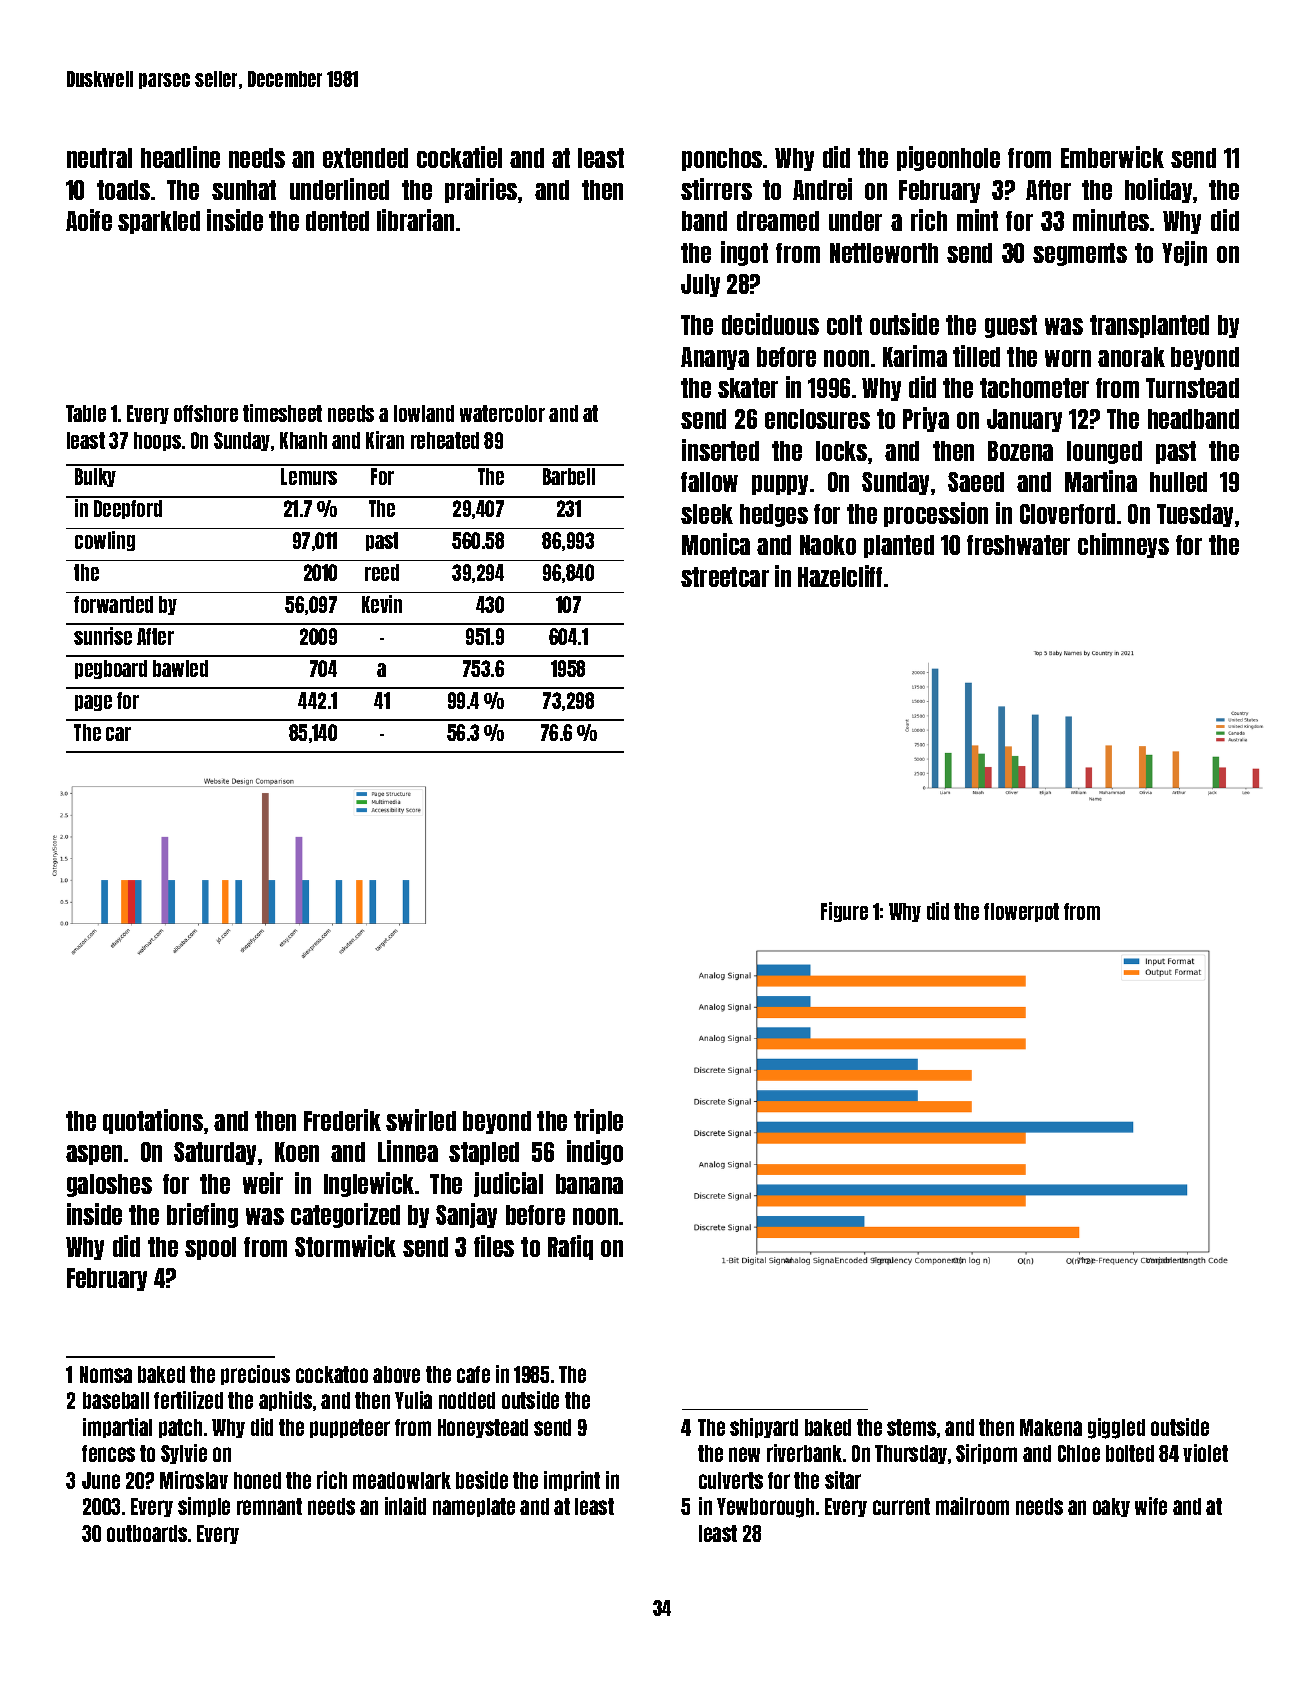 Image resolution: width=1306 pixels, height=1690 pixels. Describe the element at coordinates (153, 1121) in the document. I see `quotations` at that location.
